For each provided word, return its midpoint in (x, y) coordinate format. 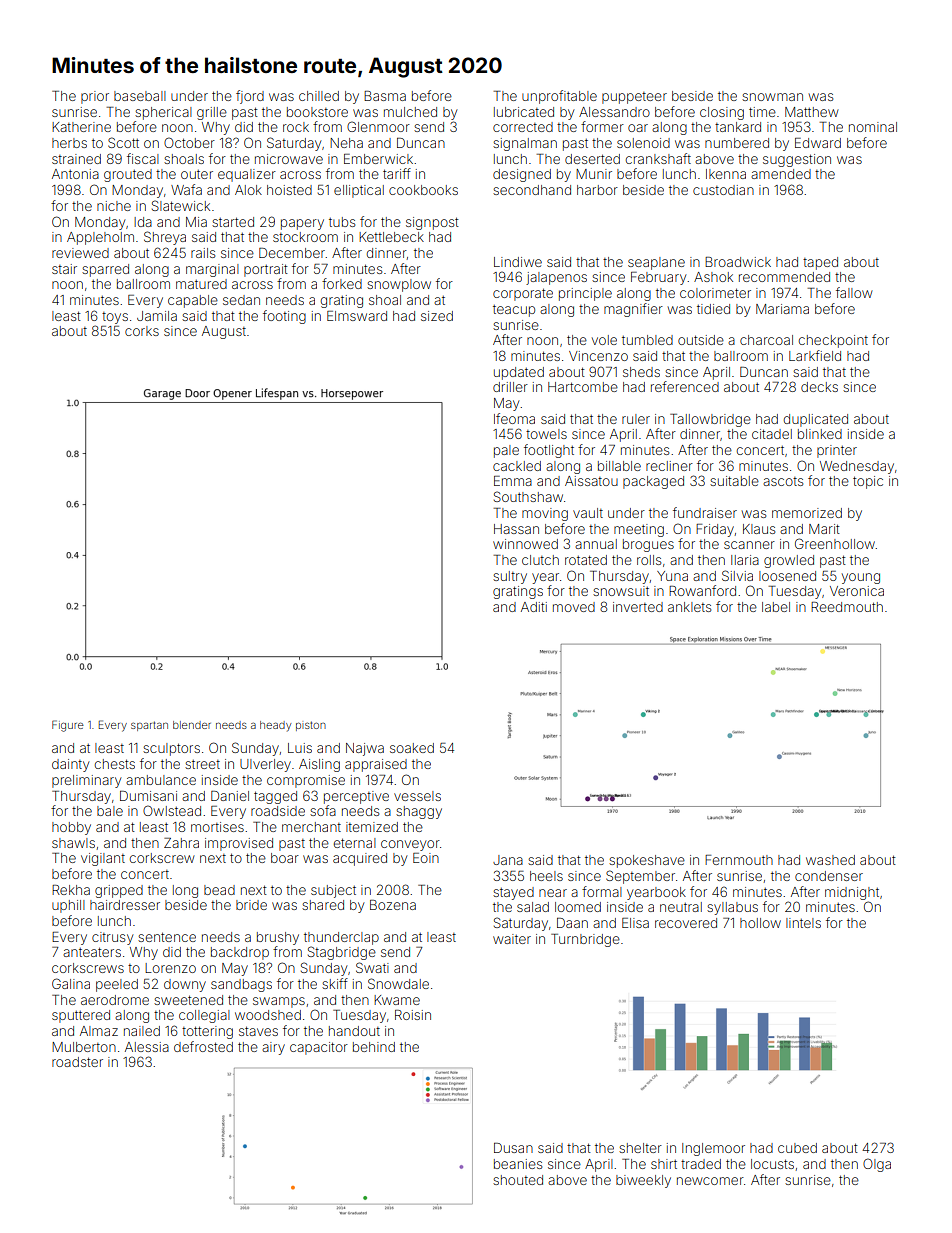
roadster (77, 1062)
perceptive (356, 797)
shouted (518, 1180)
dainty (70, 765)
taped (820, 263)
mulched (410, 112)
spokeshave (647, 861)
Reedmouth (847, 607)
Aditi (534, 607)
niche (114, 206)
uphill (68, 906)
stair (64, 269)
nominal (873, 127)
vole (604, 340)
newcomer (710, 1181)
